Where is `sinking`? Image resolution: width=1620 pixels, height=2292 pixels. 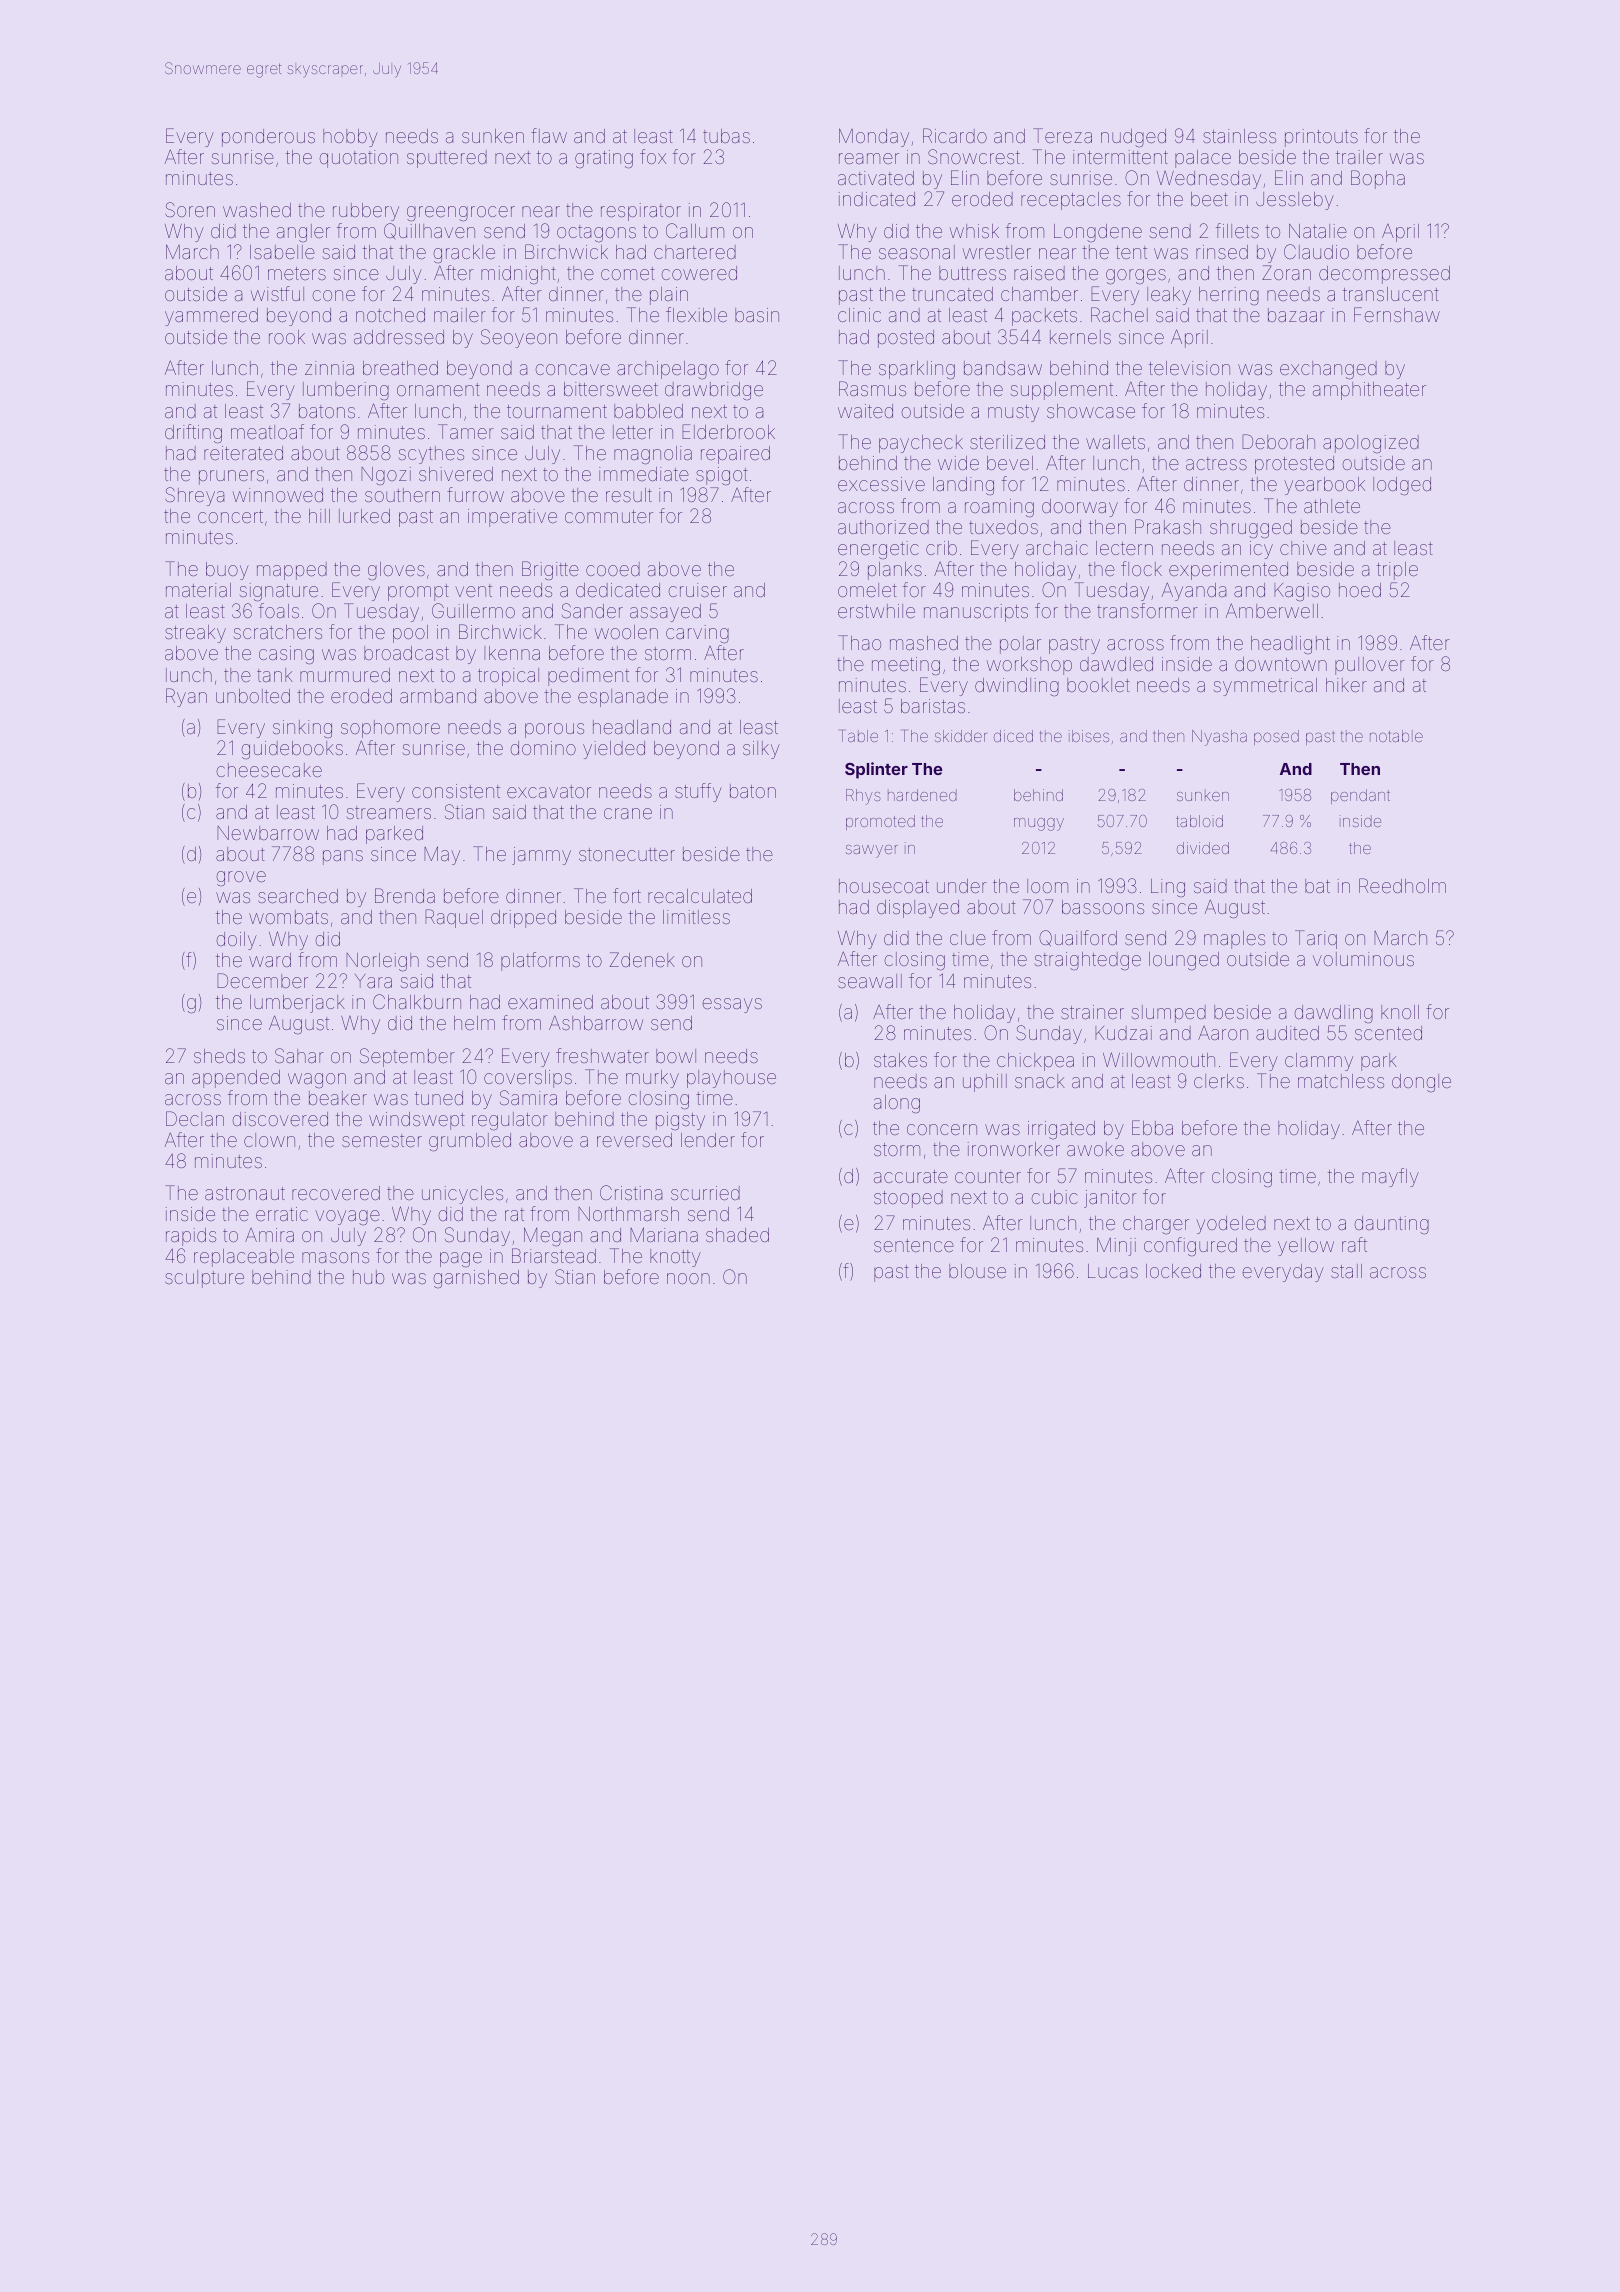
sinking is located at coordinates (302, 729).
